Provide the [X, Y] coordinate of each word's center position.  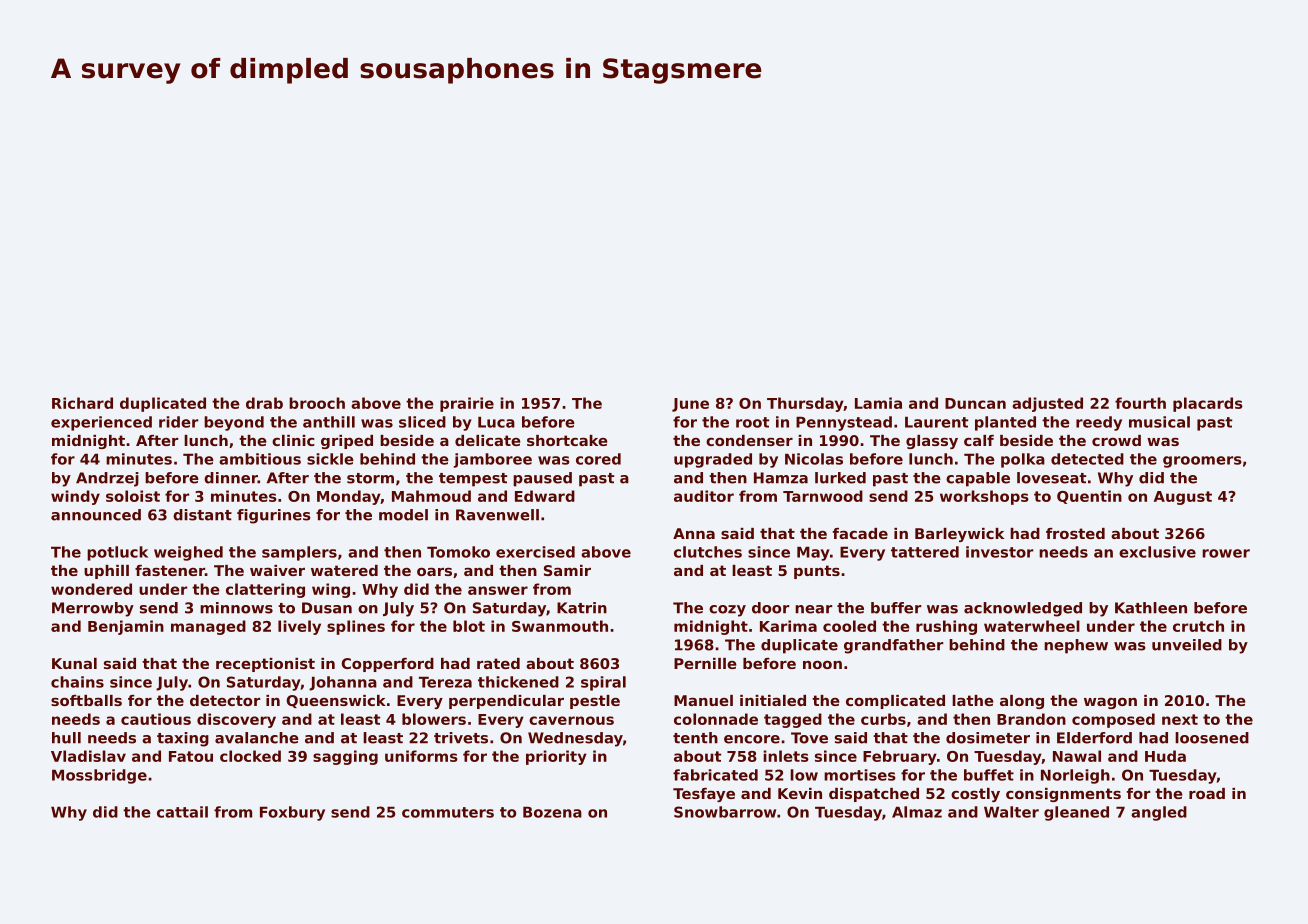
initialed [773, 700]
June [690, 405]
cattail [182, 812]
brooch [317, 403]
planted [1005, 423]
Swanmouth [560, 626]
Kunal [74, 663]
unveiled [1187, 645]
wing [331, 590]
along [1022, 702]
